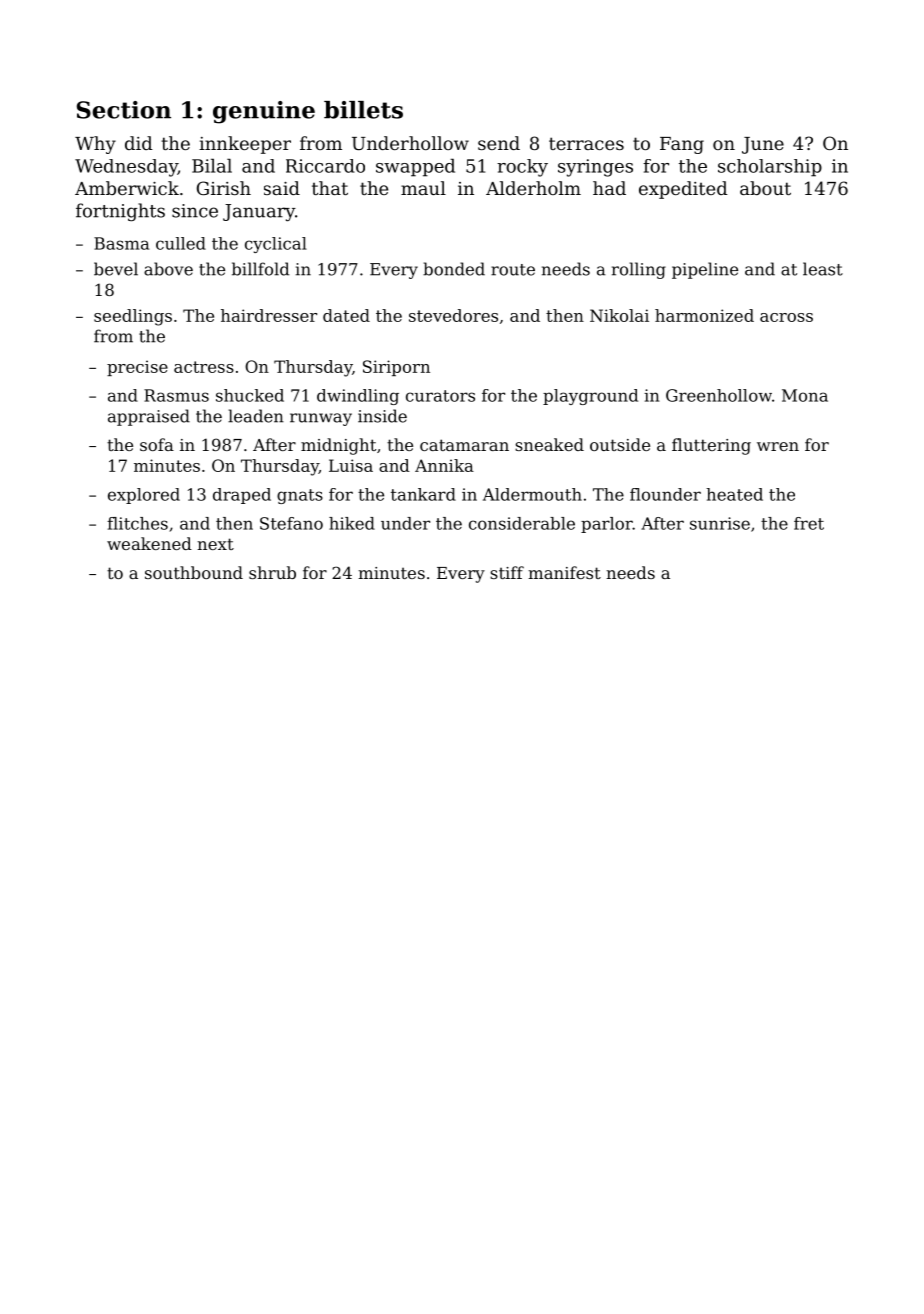 This document has width=924, height=1314. I want to click on wren, so click(778, 446).
